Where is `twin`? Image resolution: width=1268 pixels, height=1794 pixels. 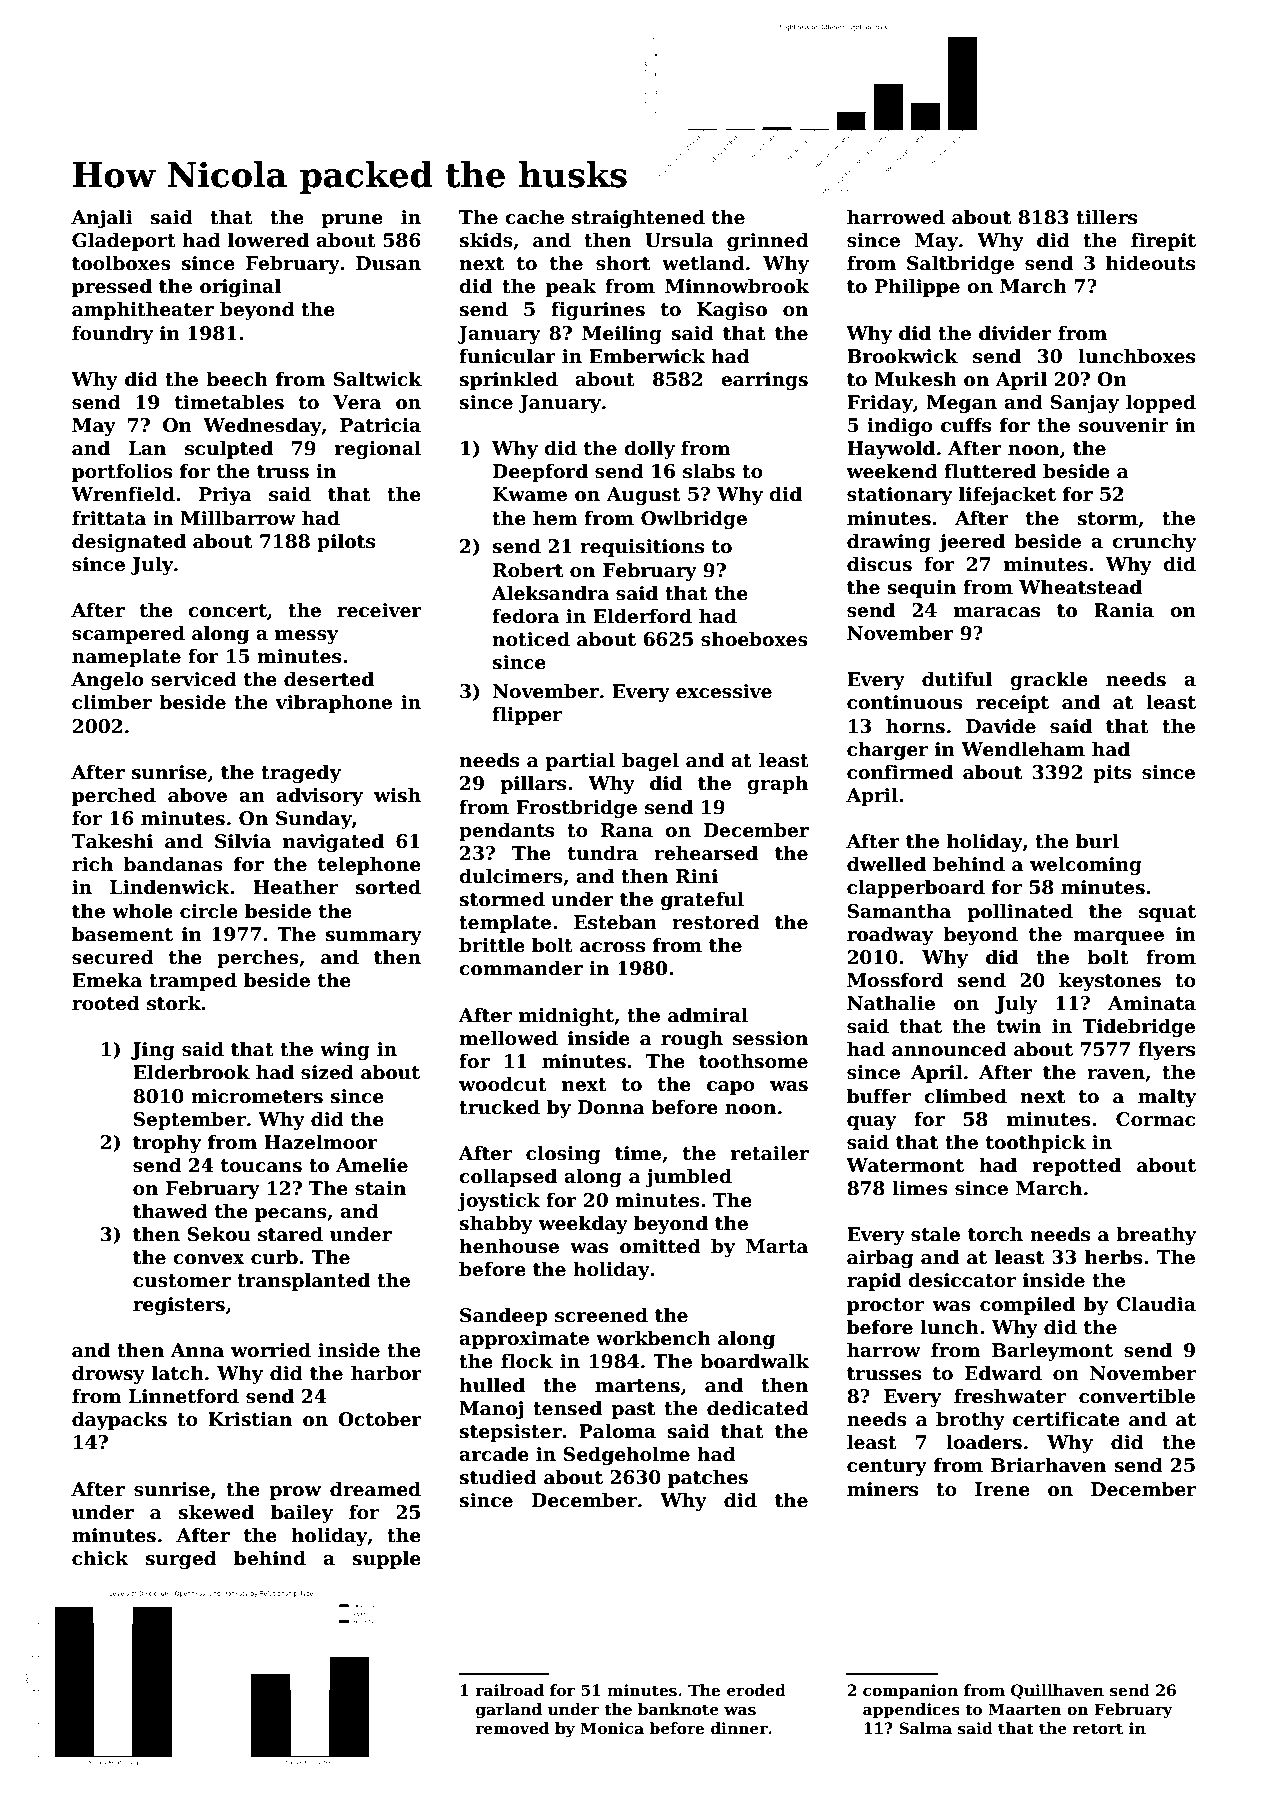 twin is located at coordinates (1019, 1026).
